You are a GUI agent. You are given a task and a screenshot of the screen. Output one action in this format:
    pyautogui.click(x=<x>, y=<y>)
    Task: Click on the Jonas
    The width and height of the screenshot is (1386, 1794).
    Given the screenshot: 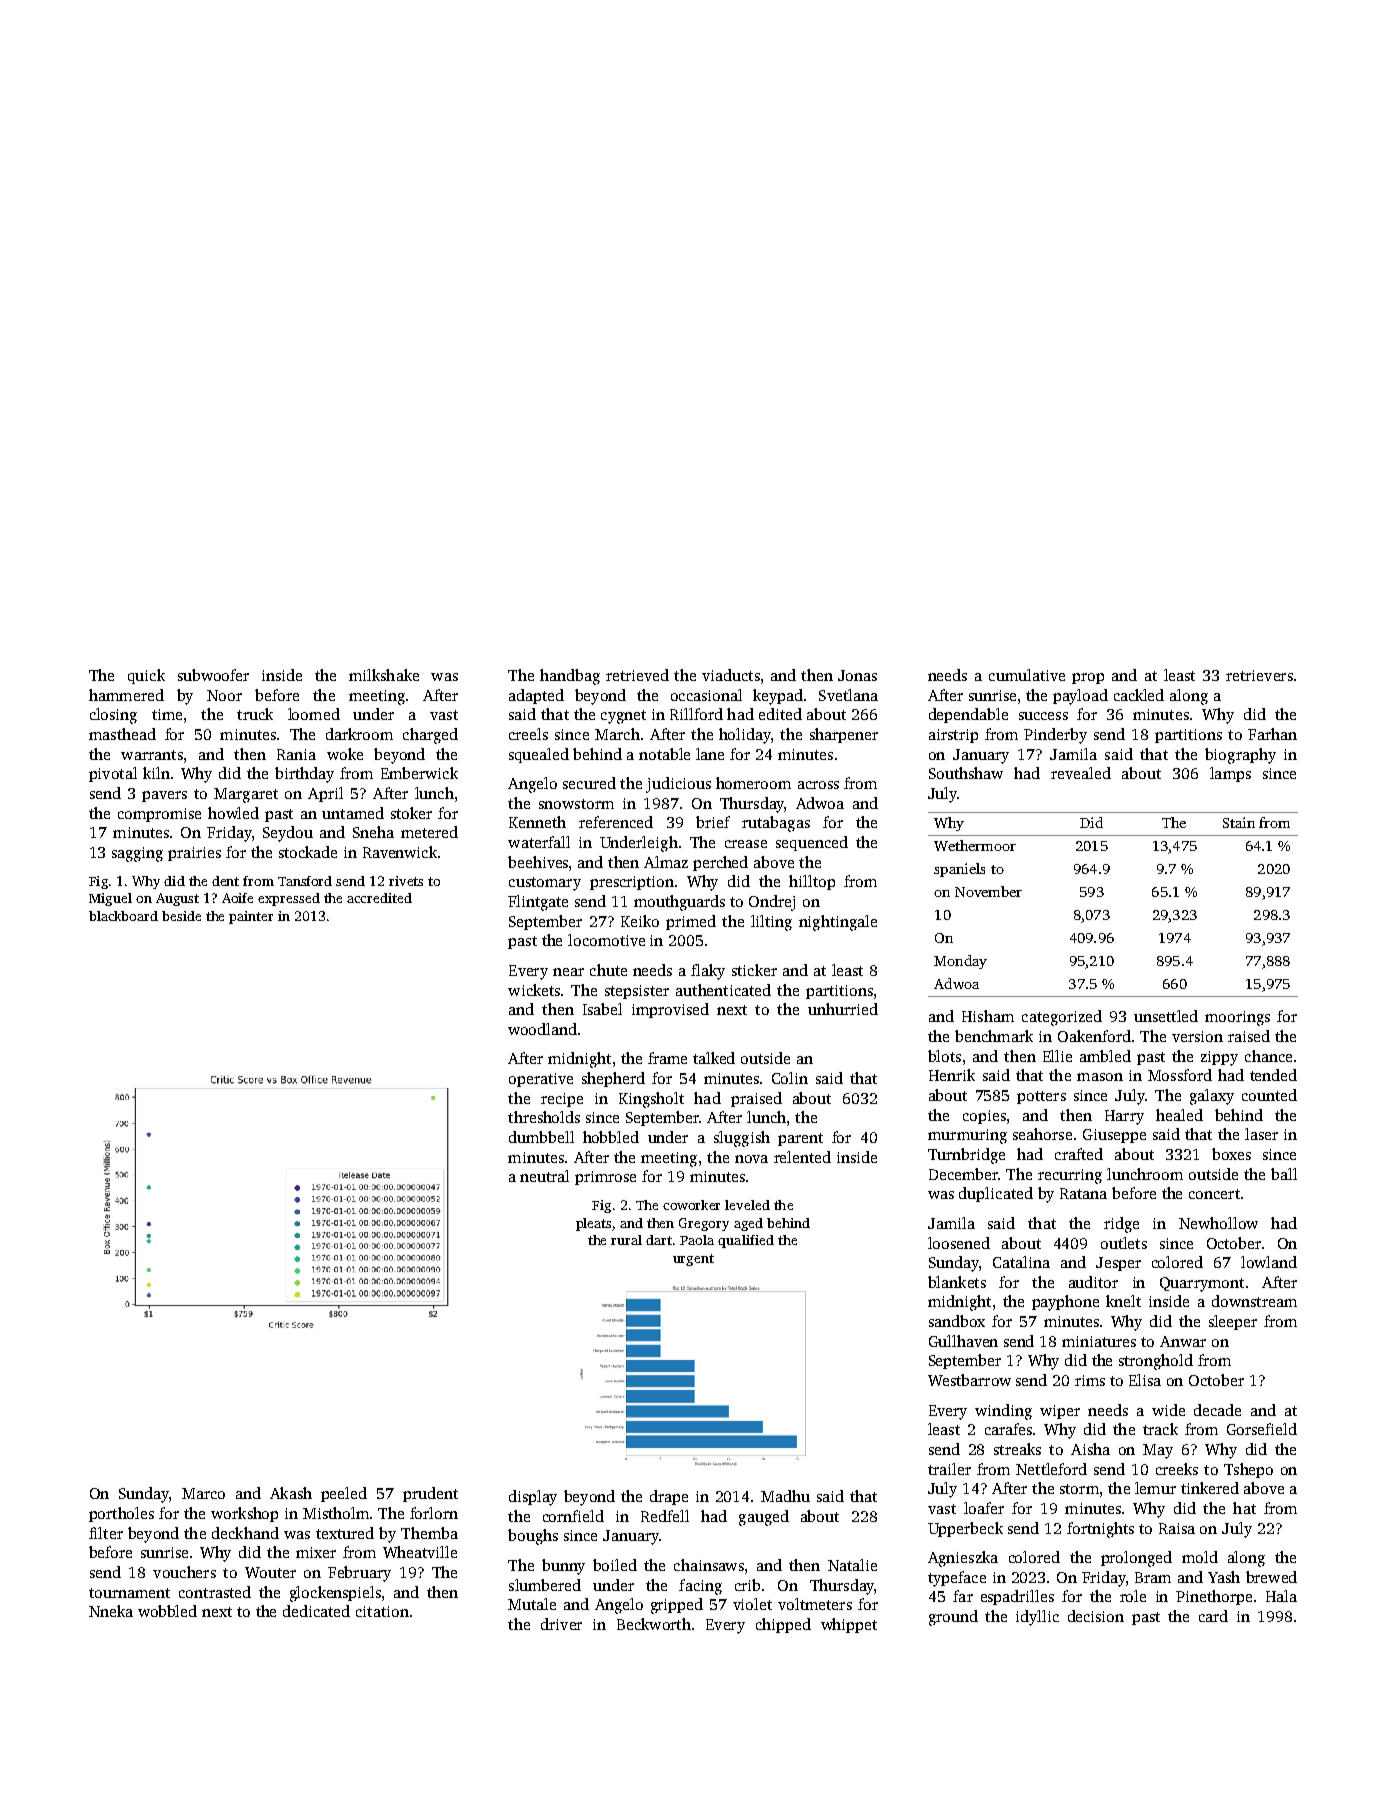 What is the action you would take?
    pyautogui.click(x=857, y=675)
